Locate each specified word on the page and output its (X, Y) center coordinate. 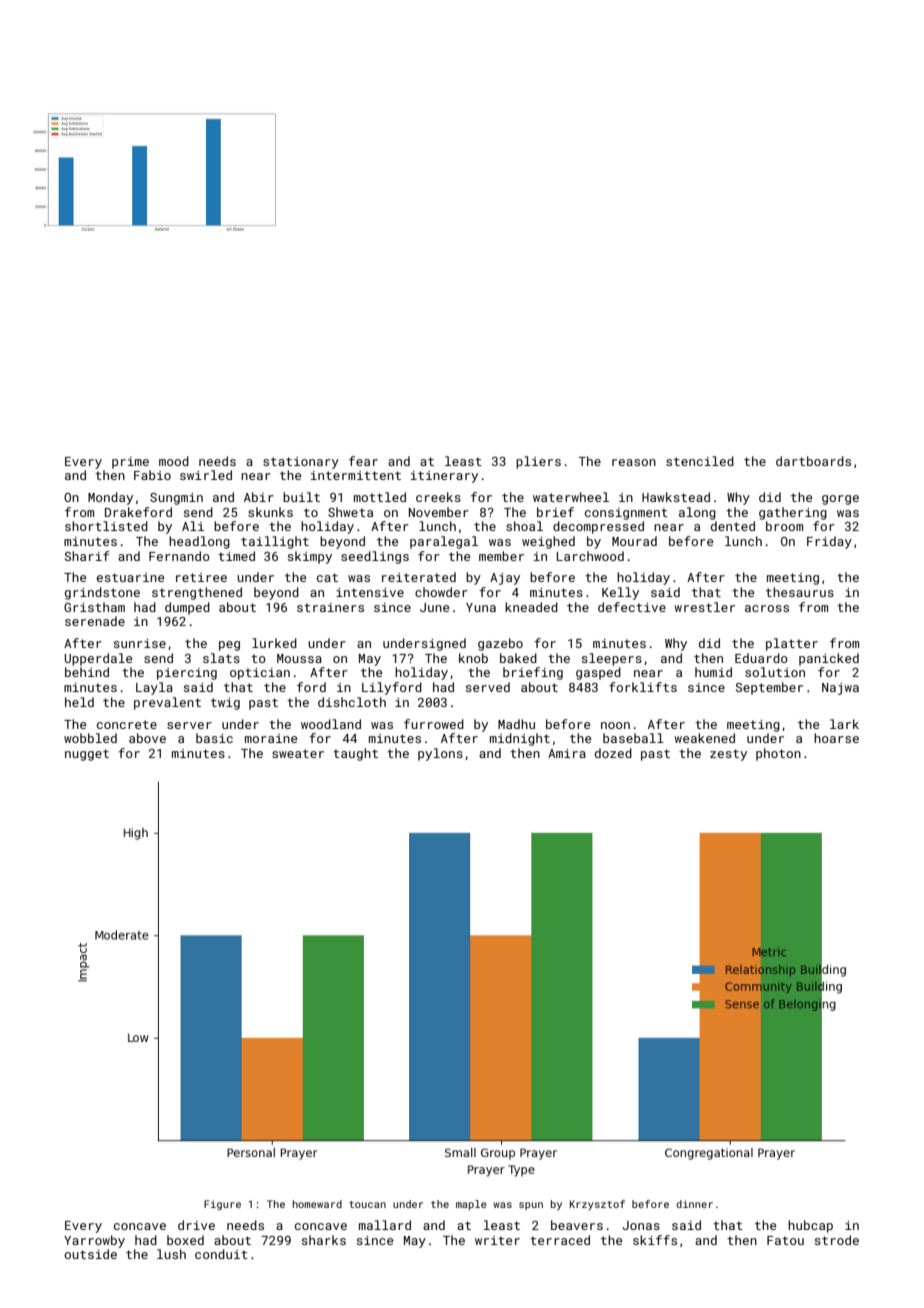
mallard (385, 1225)
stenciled (700, 461)
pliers (538, 462)
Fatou (785, 1240)
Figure (222, 1205)
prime (130, 463)
